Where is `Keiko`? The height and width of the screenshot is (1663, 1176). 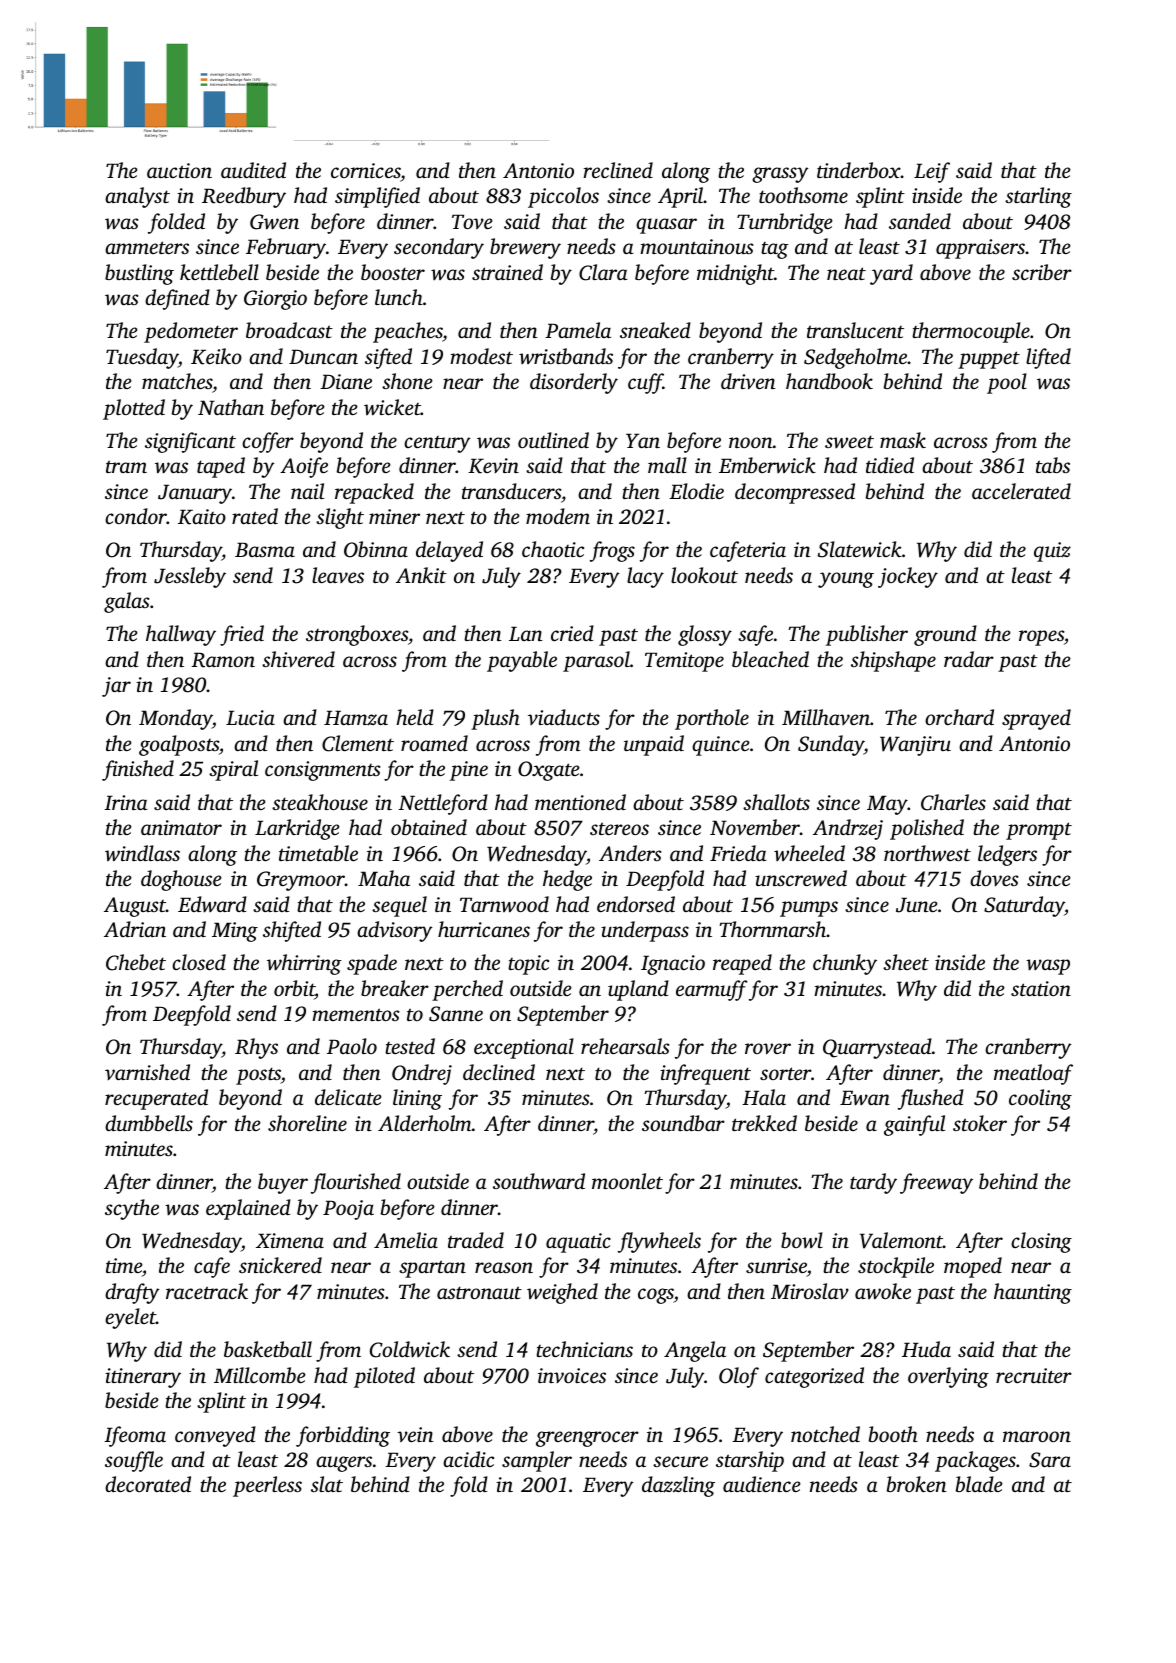 Keiko is located at coordinates (216, 356).
